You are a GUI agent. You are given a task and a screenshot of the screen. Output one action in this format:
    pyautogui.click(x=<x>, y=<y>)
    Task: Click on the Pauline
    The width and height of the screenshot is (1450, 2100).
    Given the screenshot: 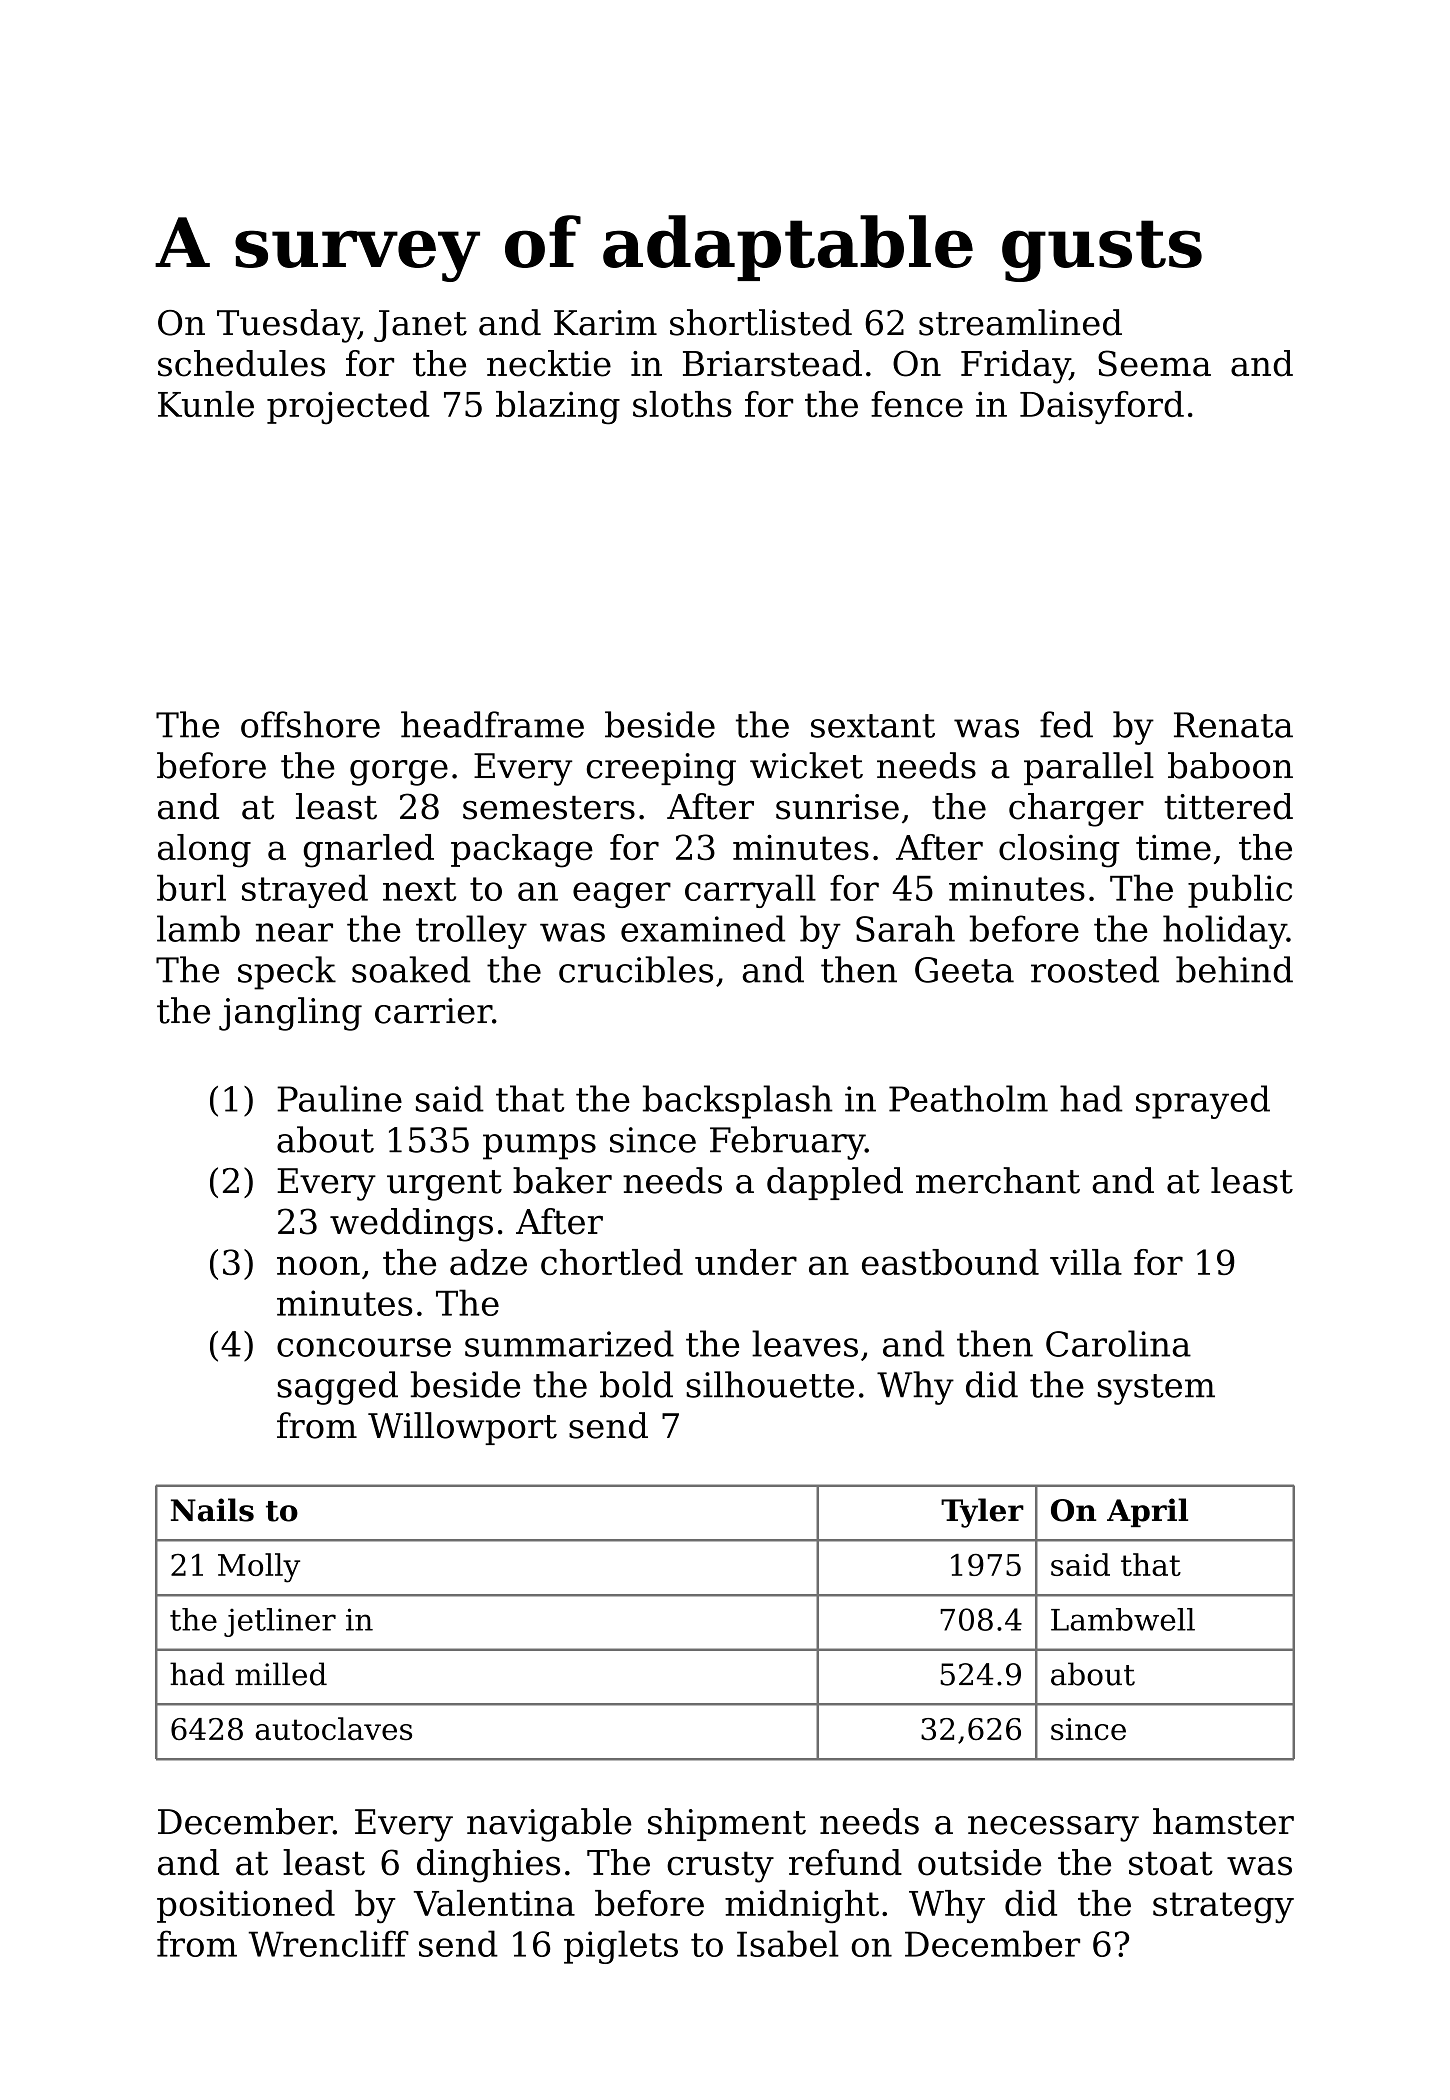 What is the action you would take?
    pyautogui.click(x=339, y=1098)
